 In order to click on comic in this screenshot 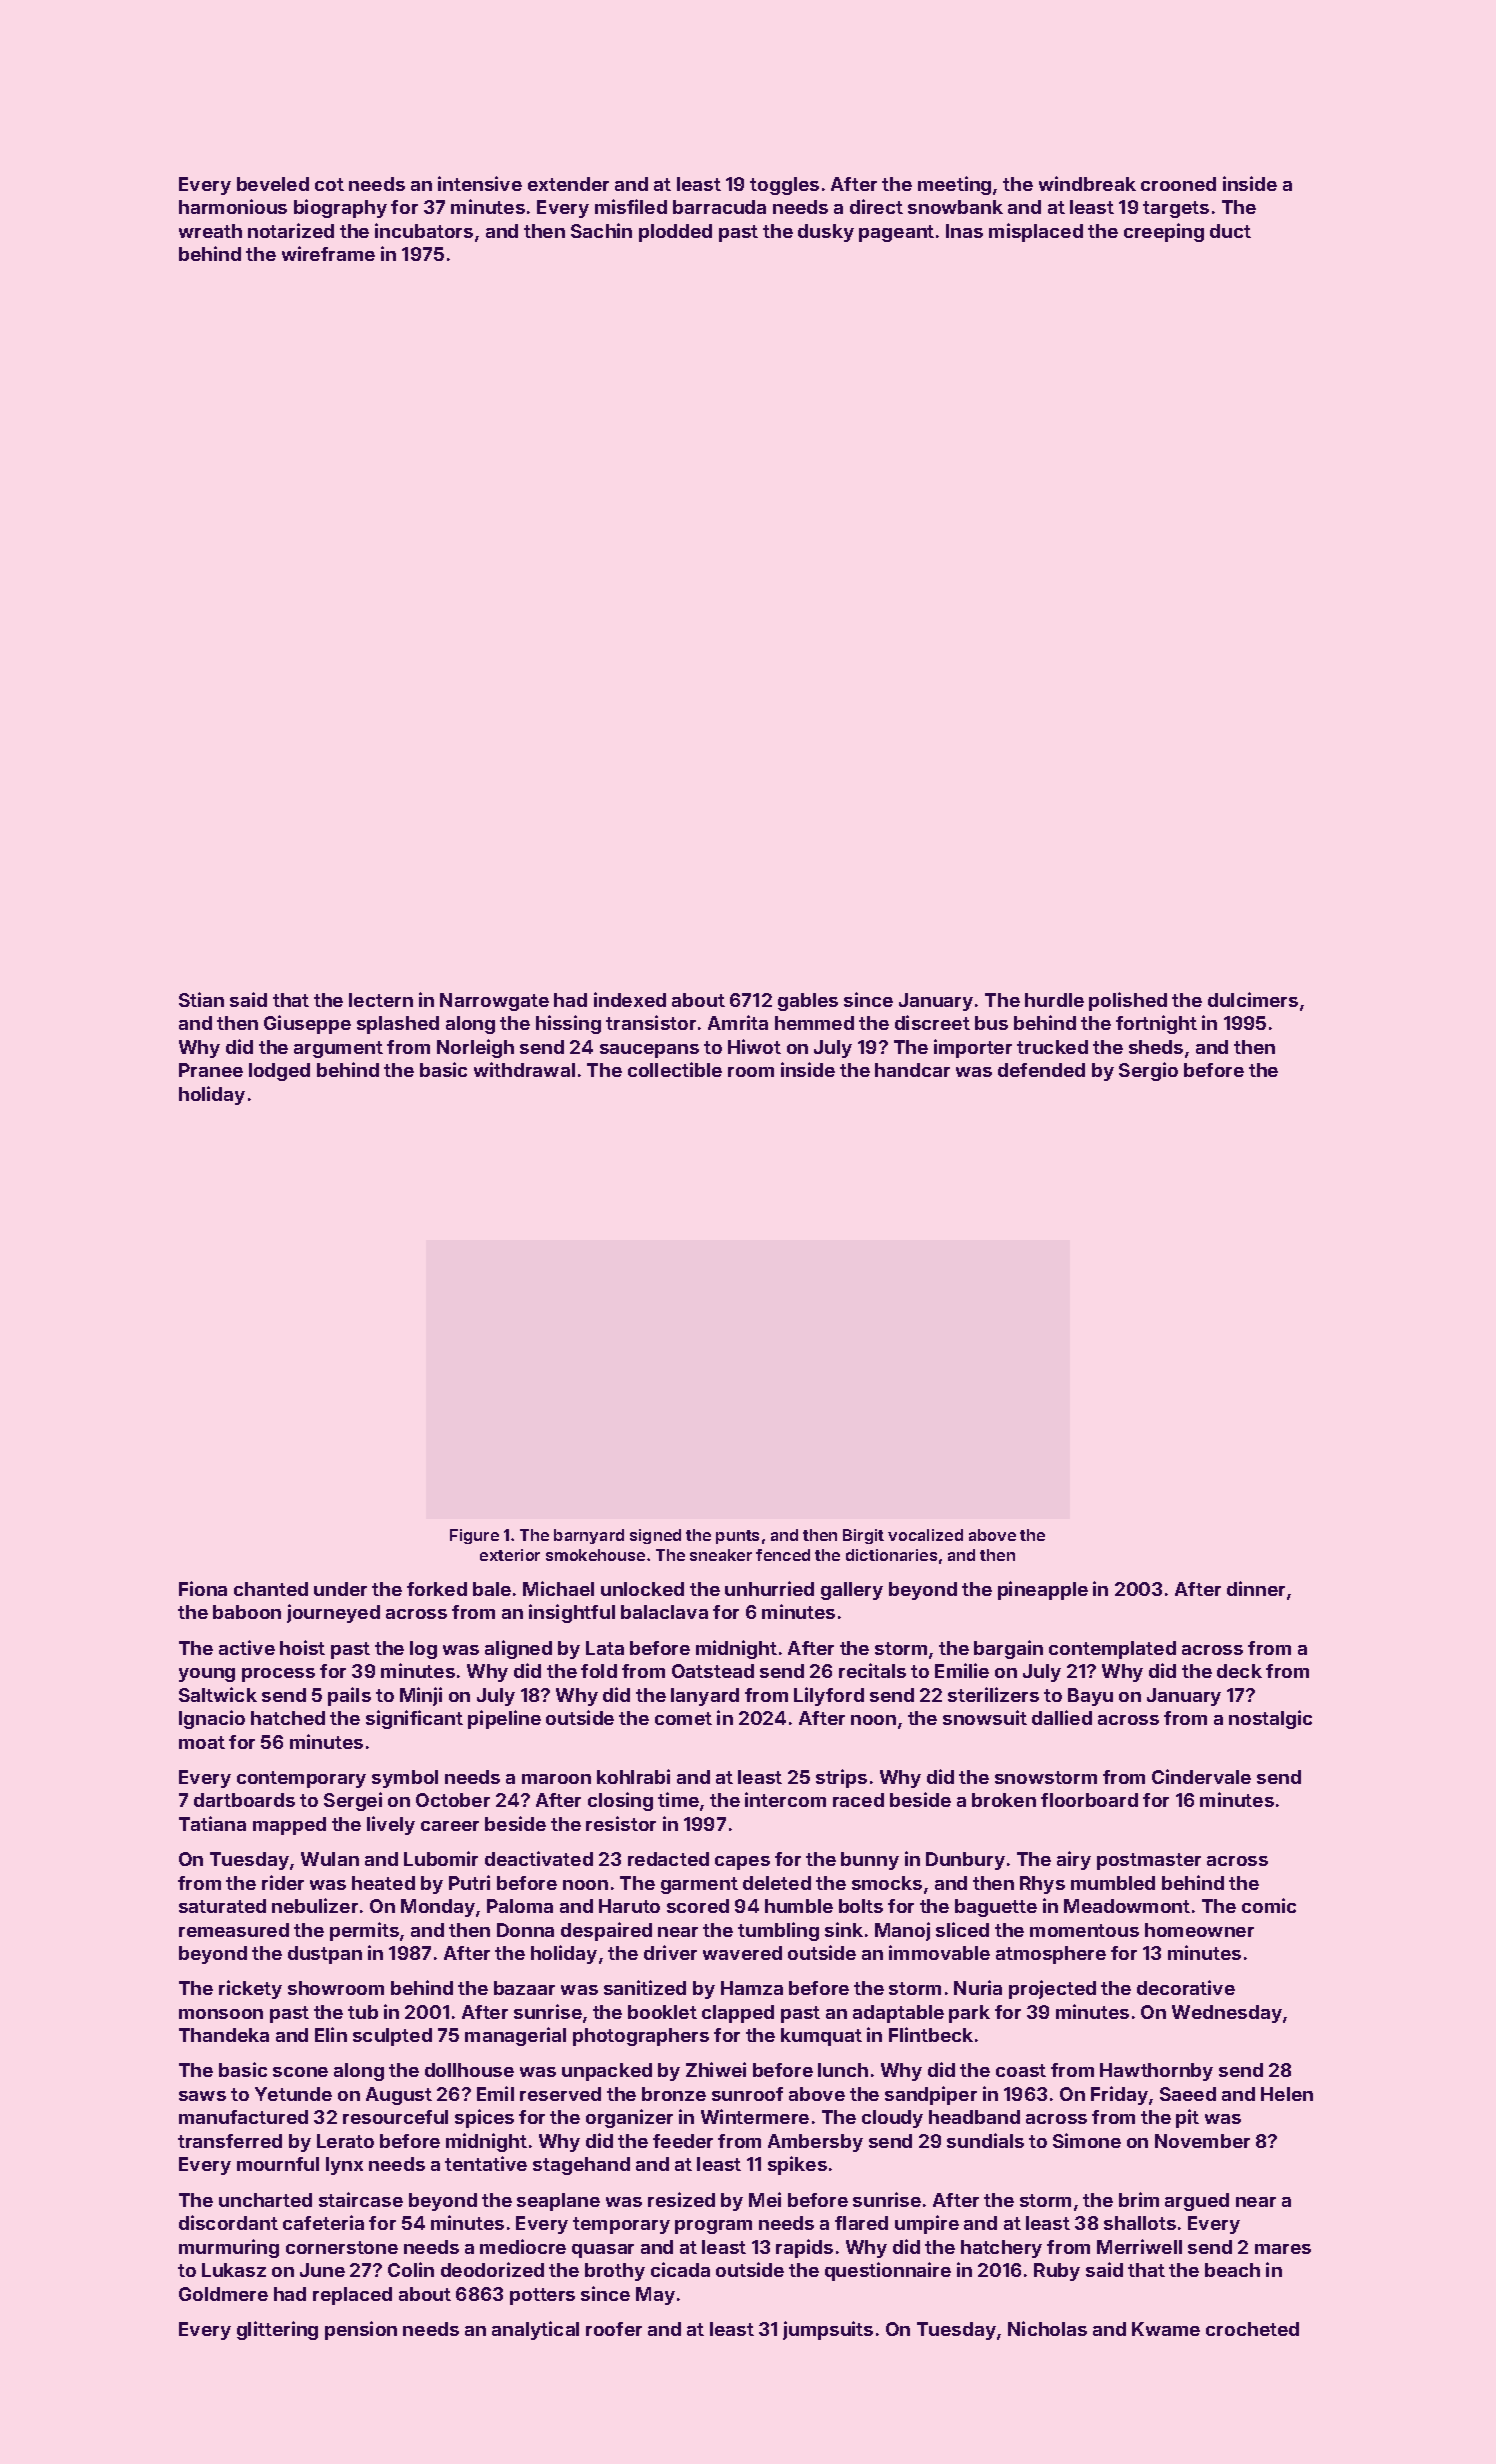, I will do `click(1269, 1905)`.
